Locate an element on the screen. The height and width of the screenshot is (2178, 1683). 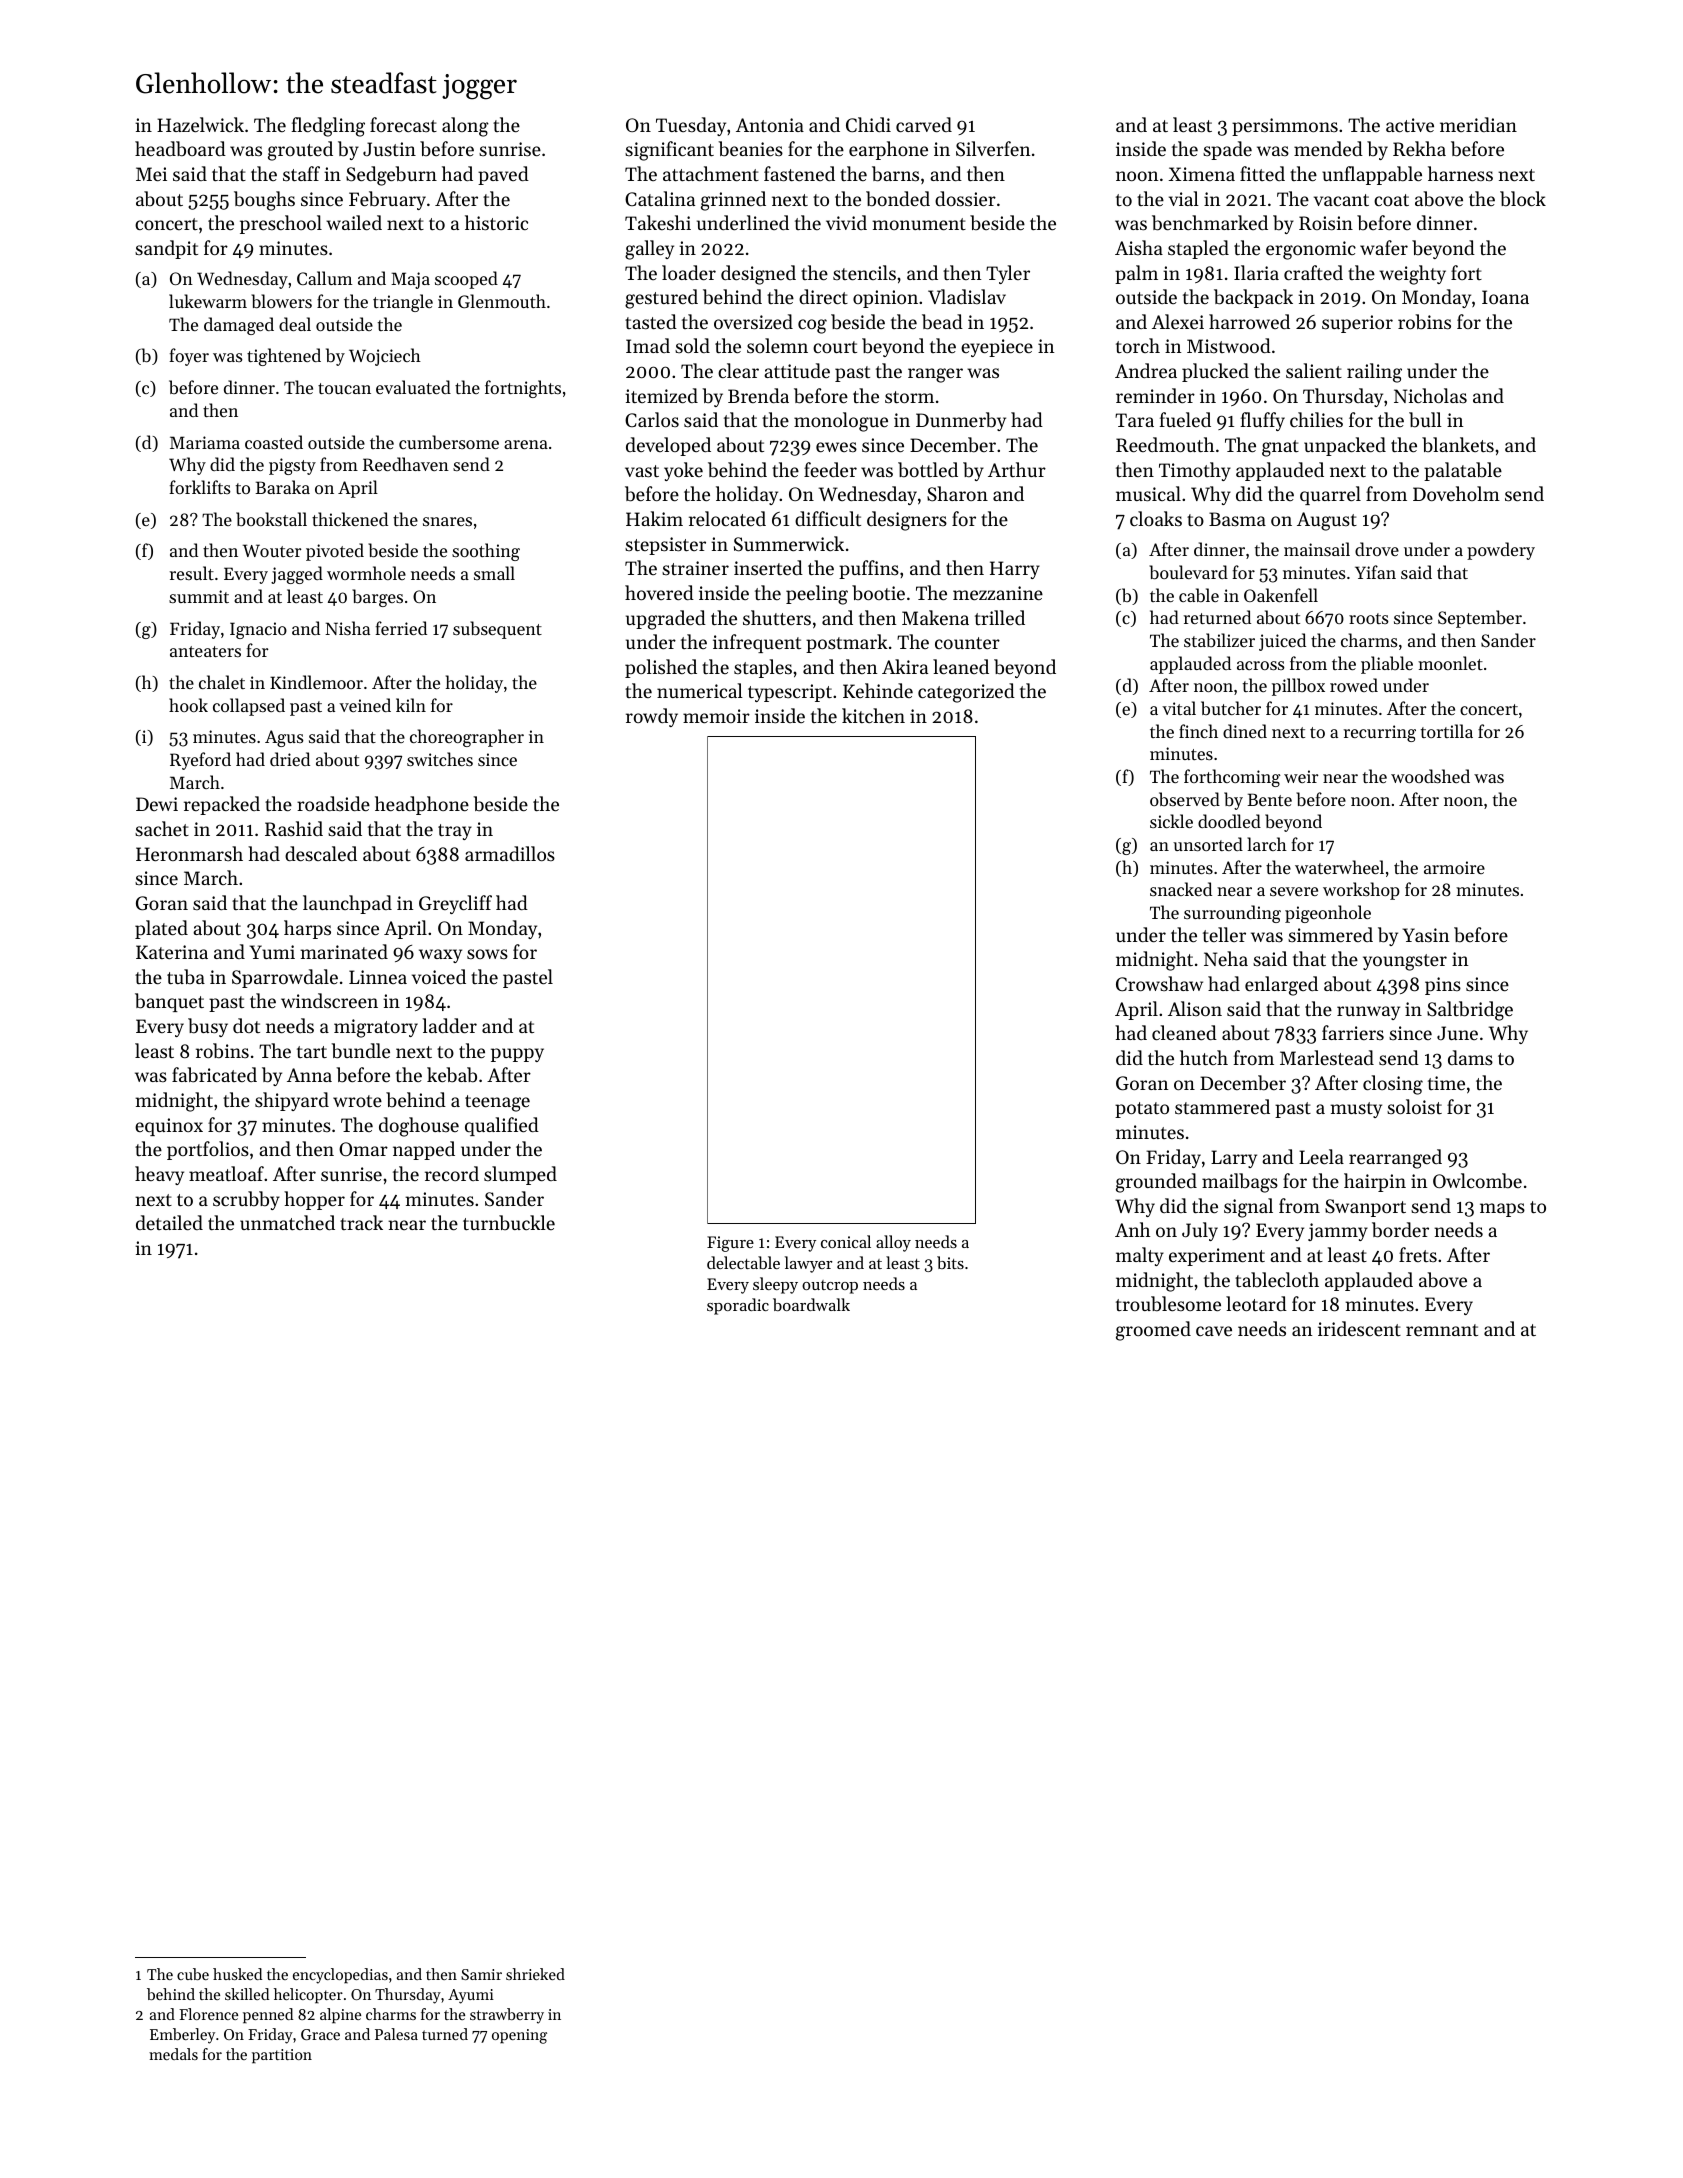
encyclopedias is located at coordinates (340, 1976).
